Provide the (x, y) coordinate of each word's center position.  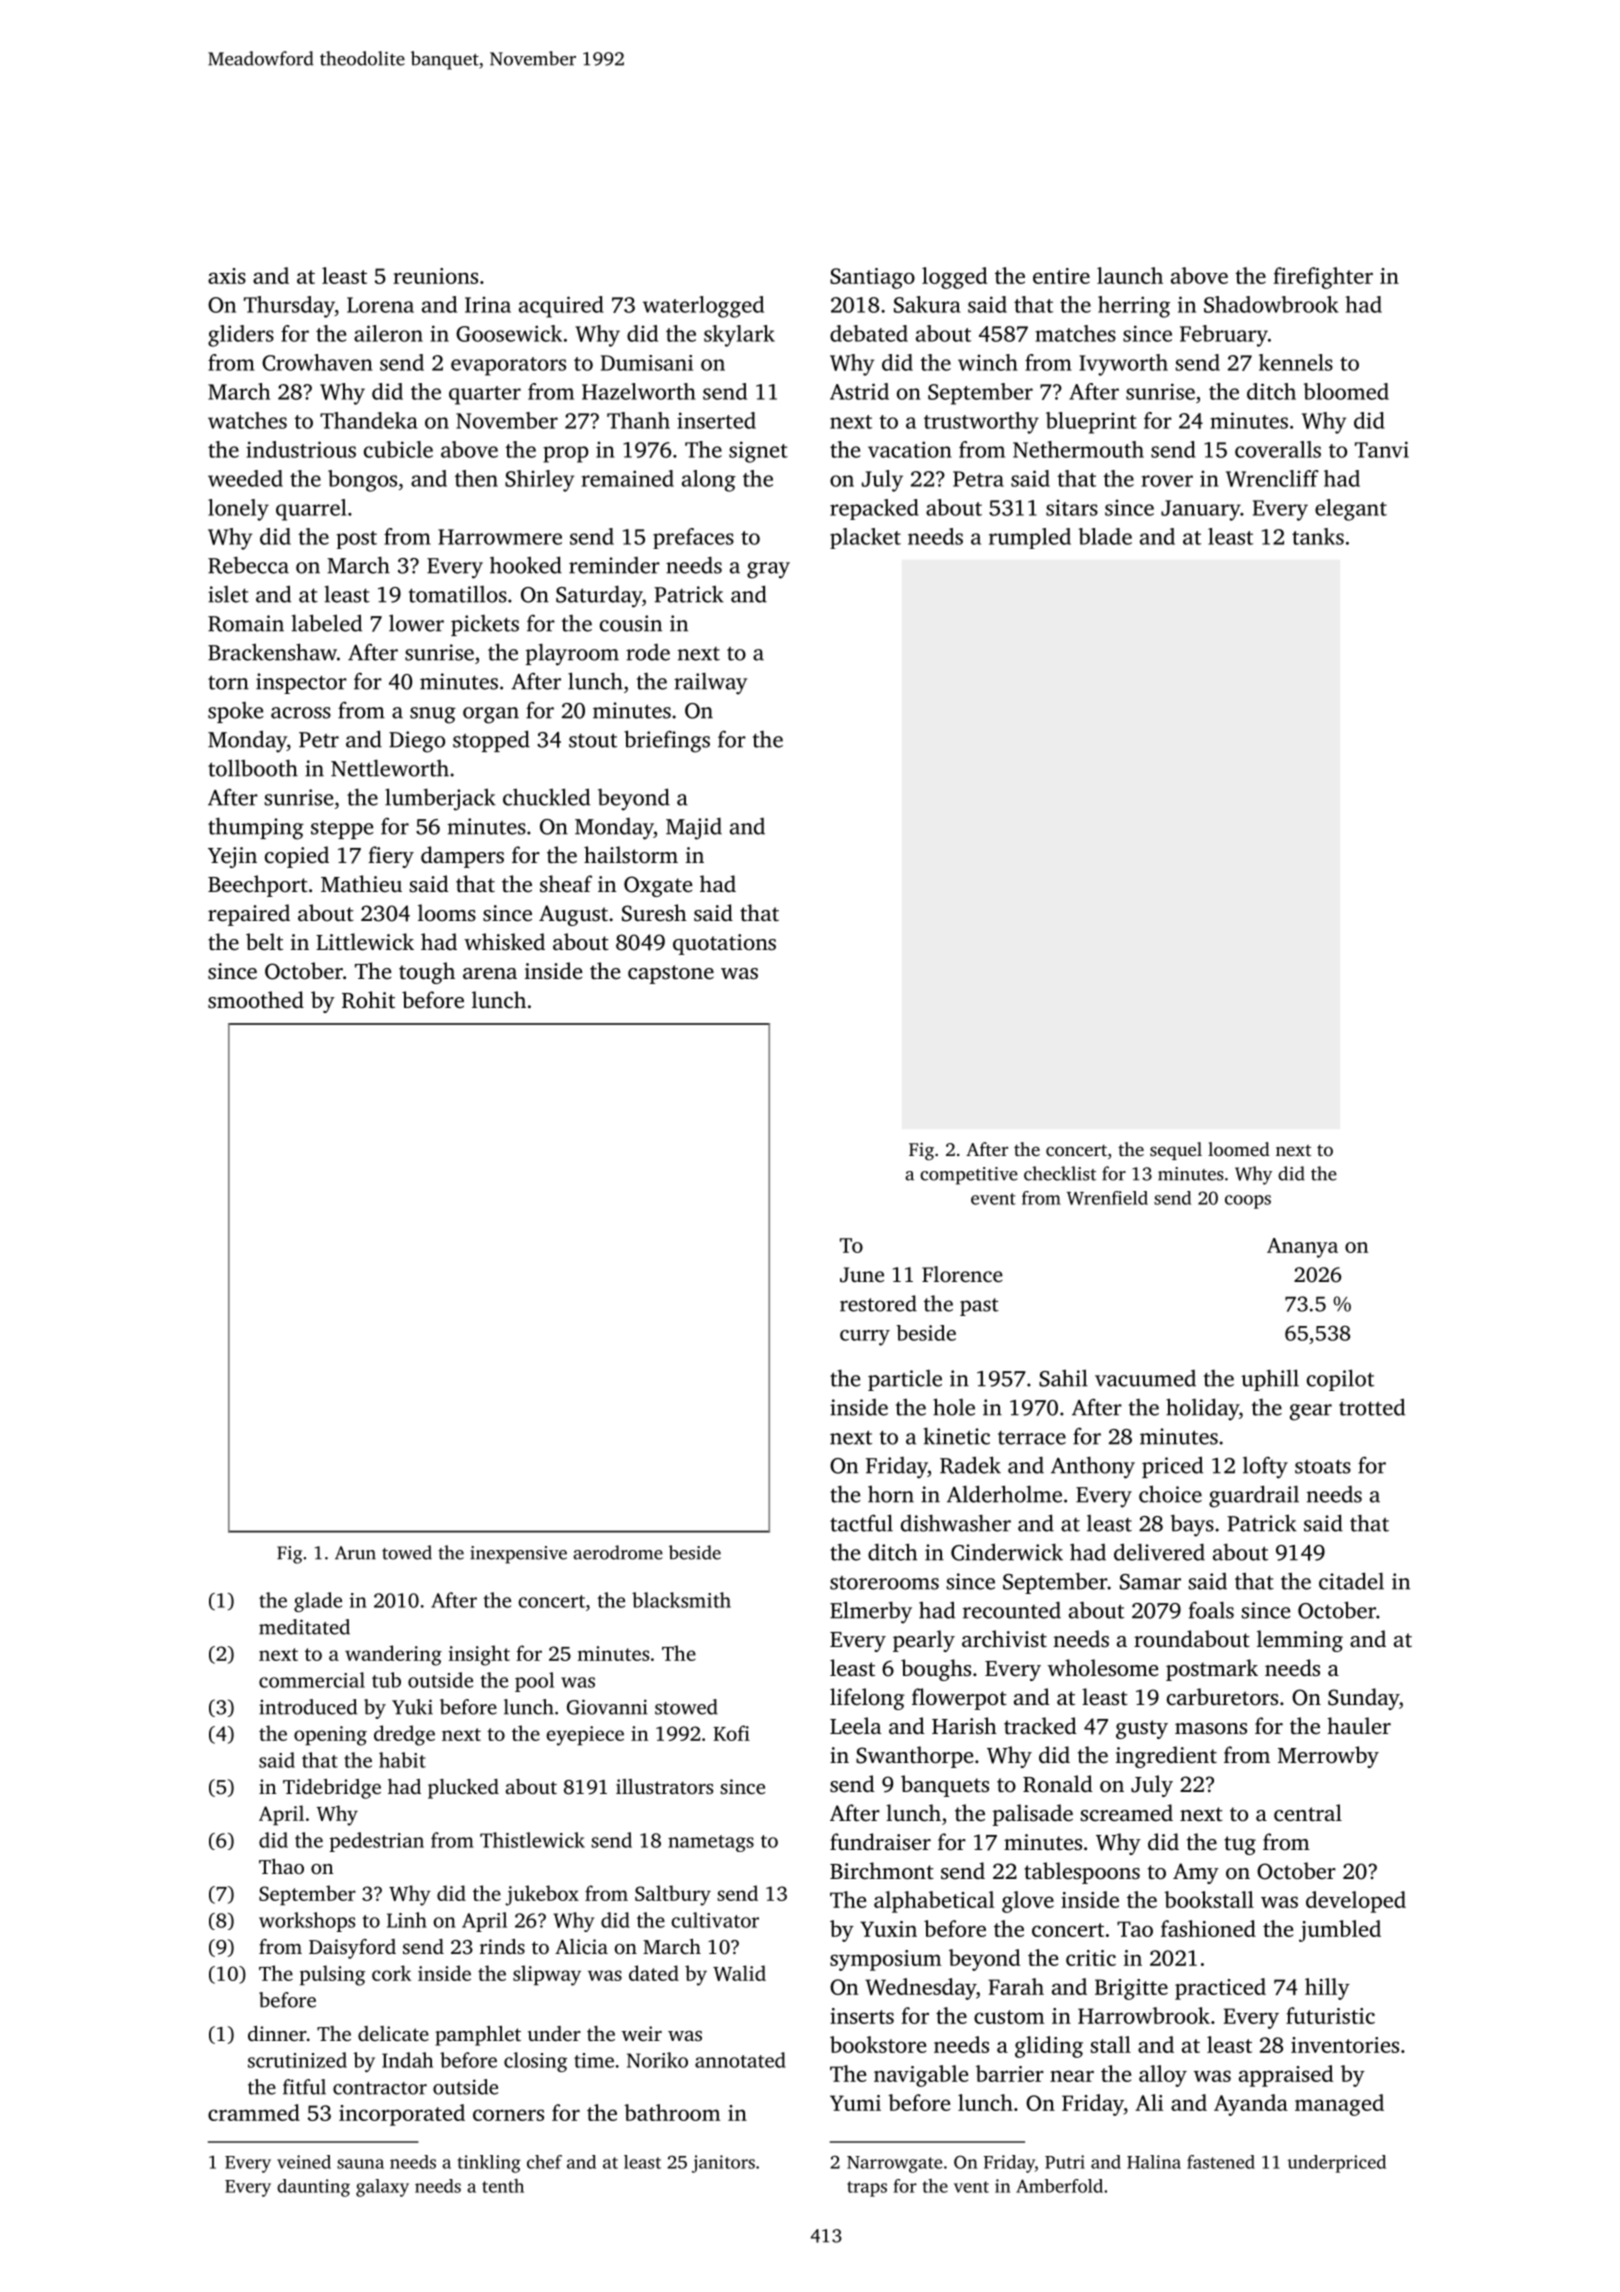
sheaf (566, 883)
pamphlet (478, 2036)
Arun (355, 1553)
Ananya (1302, 1248)
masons (1211, 1728)
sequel (1176, 1151)
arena (490, 974)
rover (1167, 481)
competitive (969, 1176)
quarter (485, 395)
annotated (740, 2060)
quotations (724, 944)
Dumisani (647, 363)
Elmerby (871, 1612)
